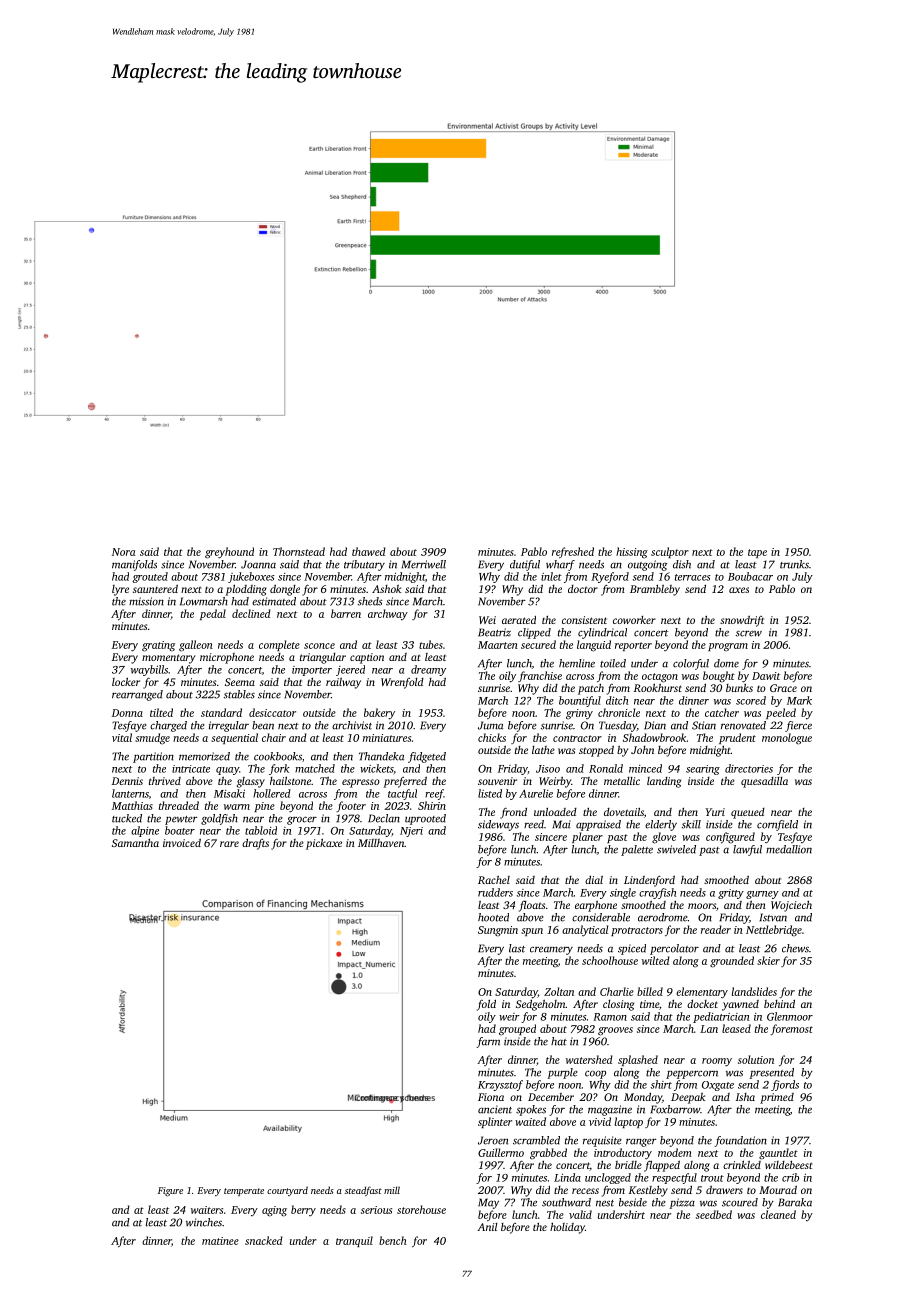 The image size is (924, 1308). Describe the element at coordinates (638, 1060) in the document. I see `splashed` at that location.
